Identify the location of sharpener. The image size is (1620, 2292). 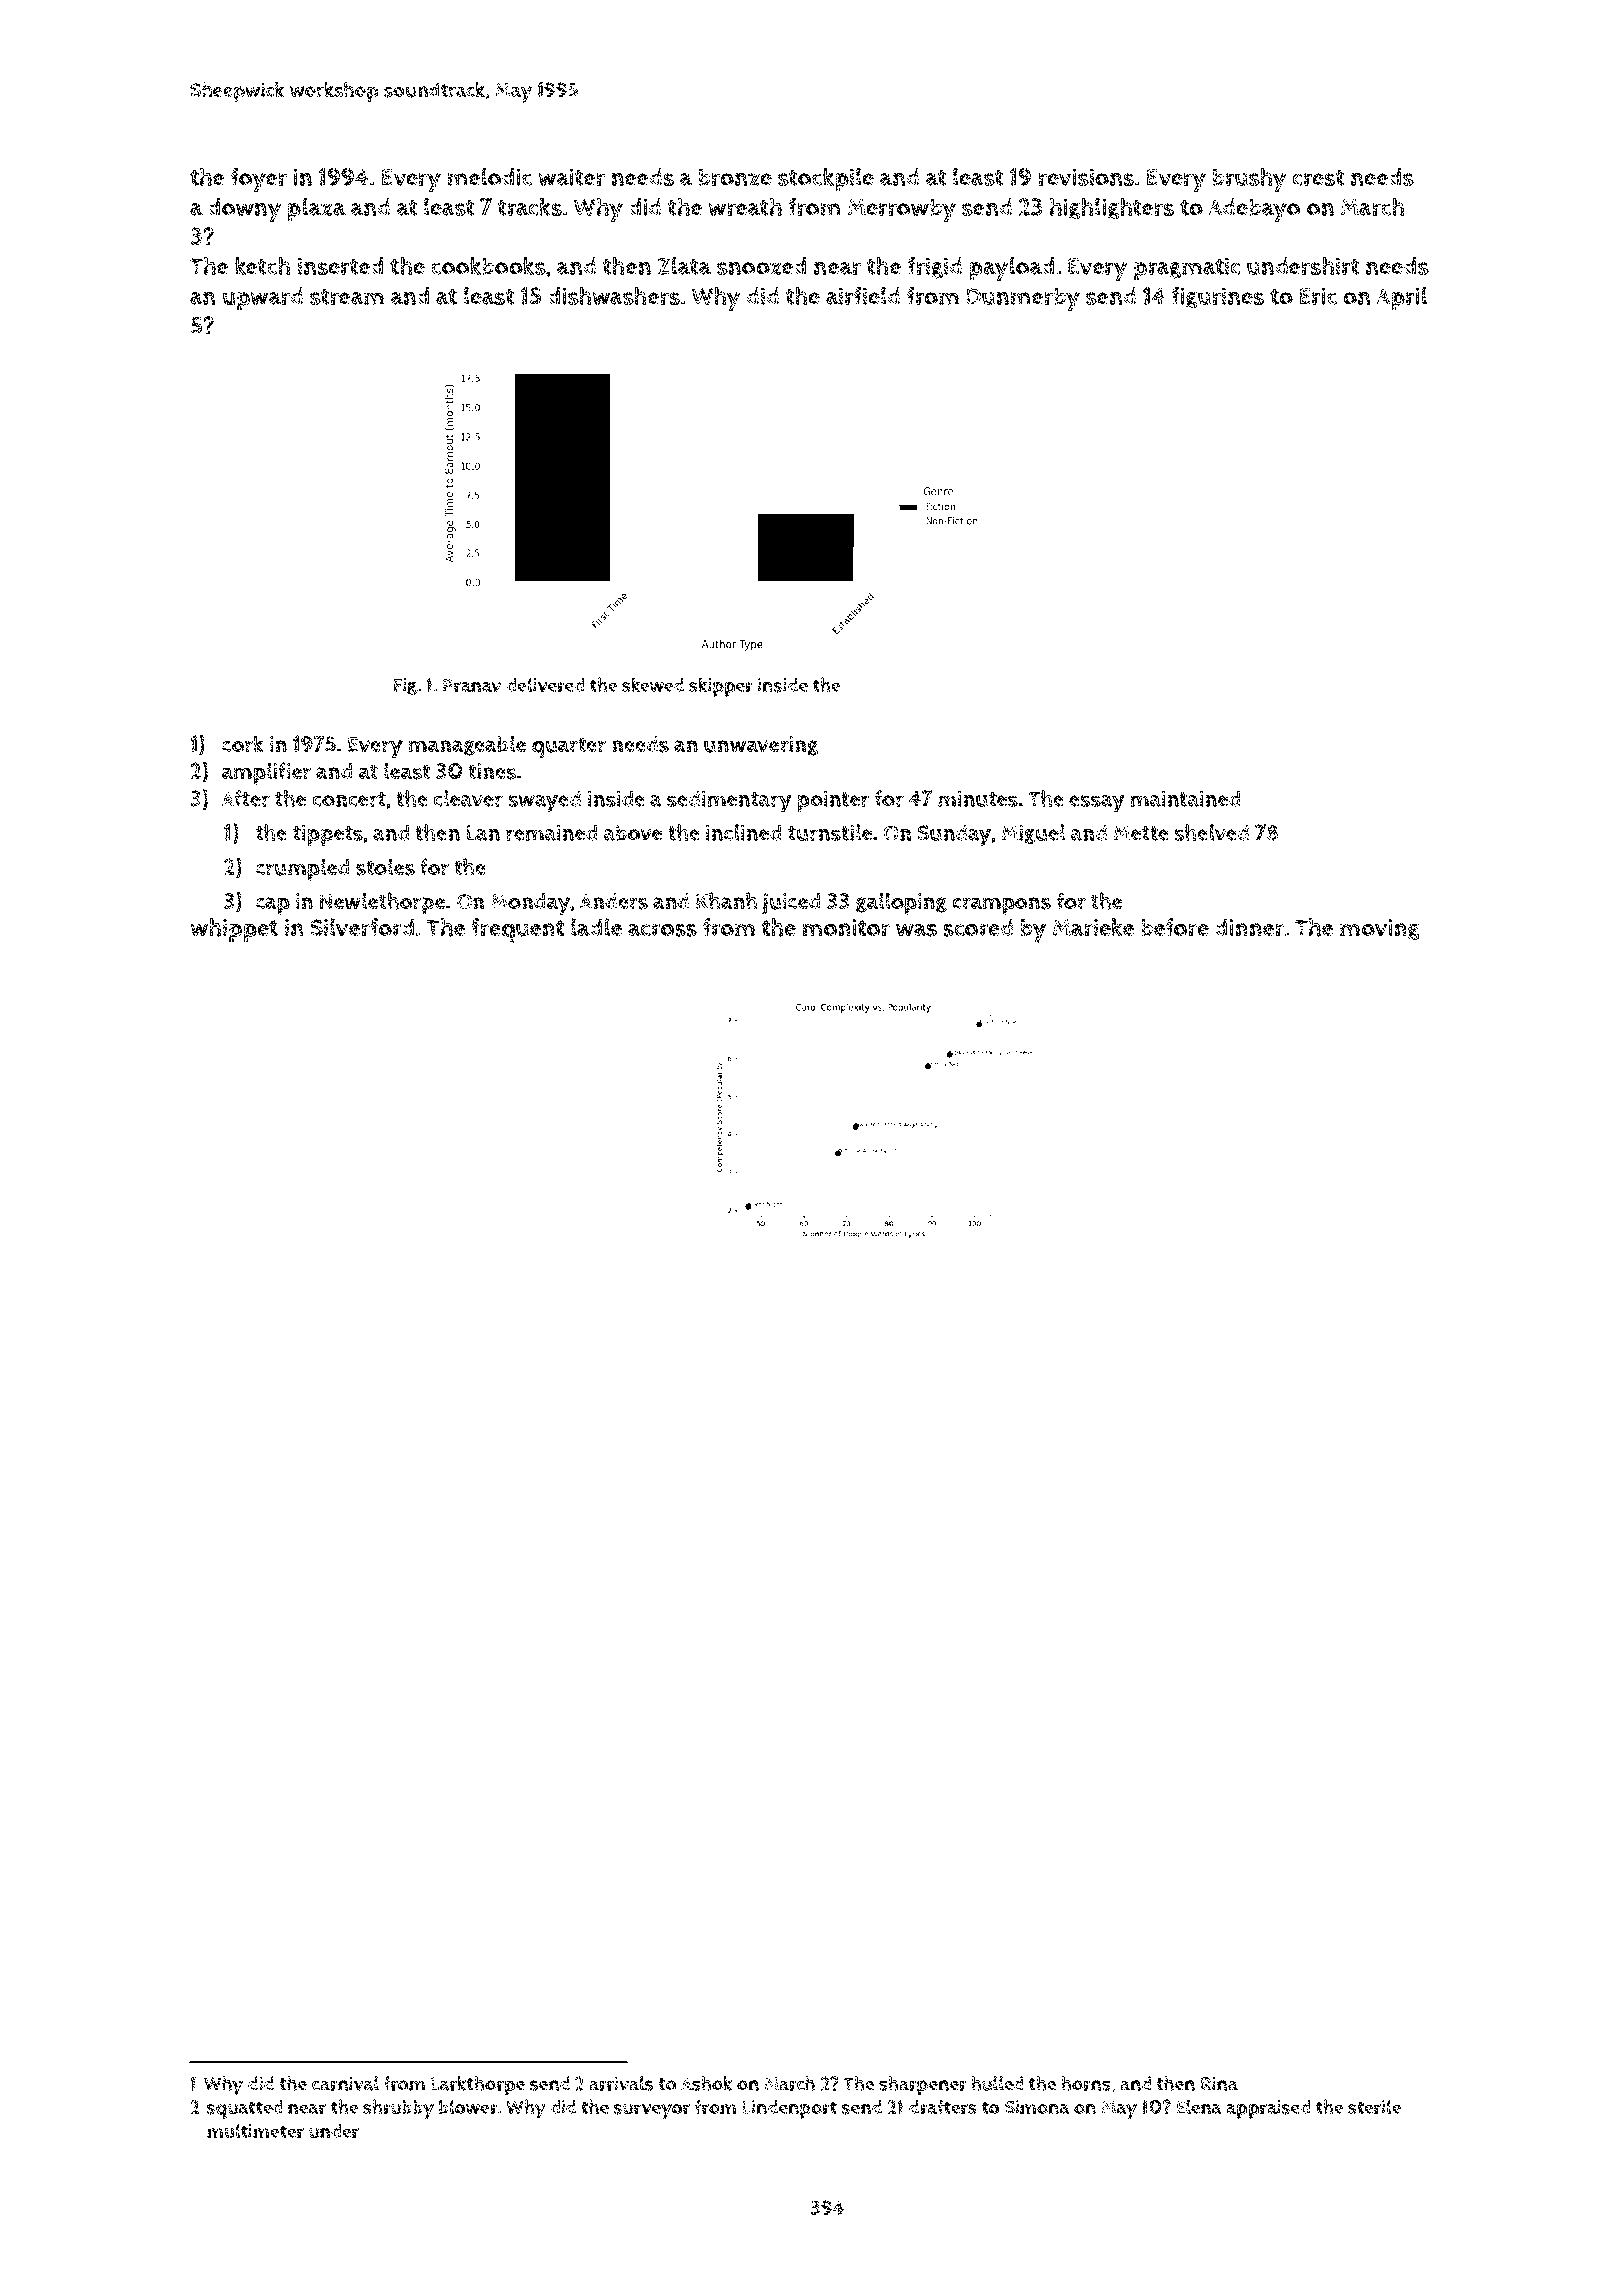
(923, 2086).
